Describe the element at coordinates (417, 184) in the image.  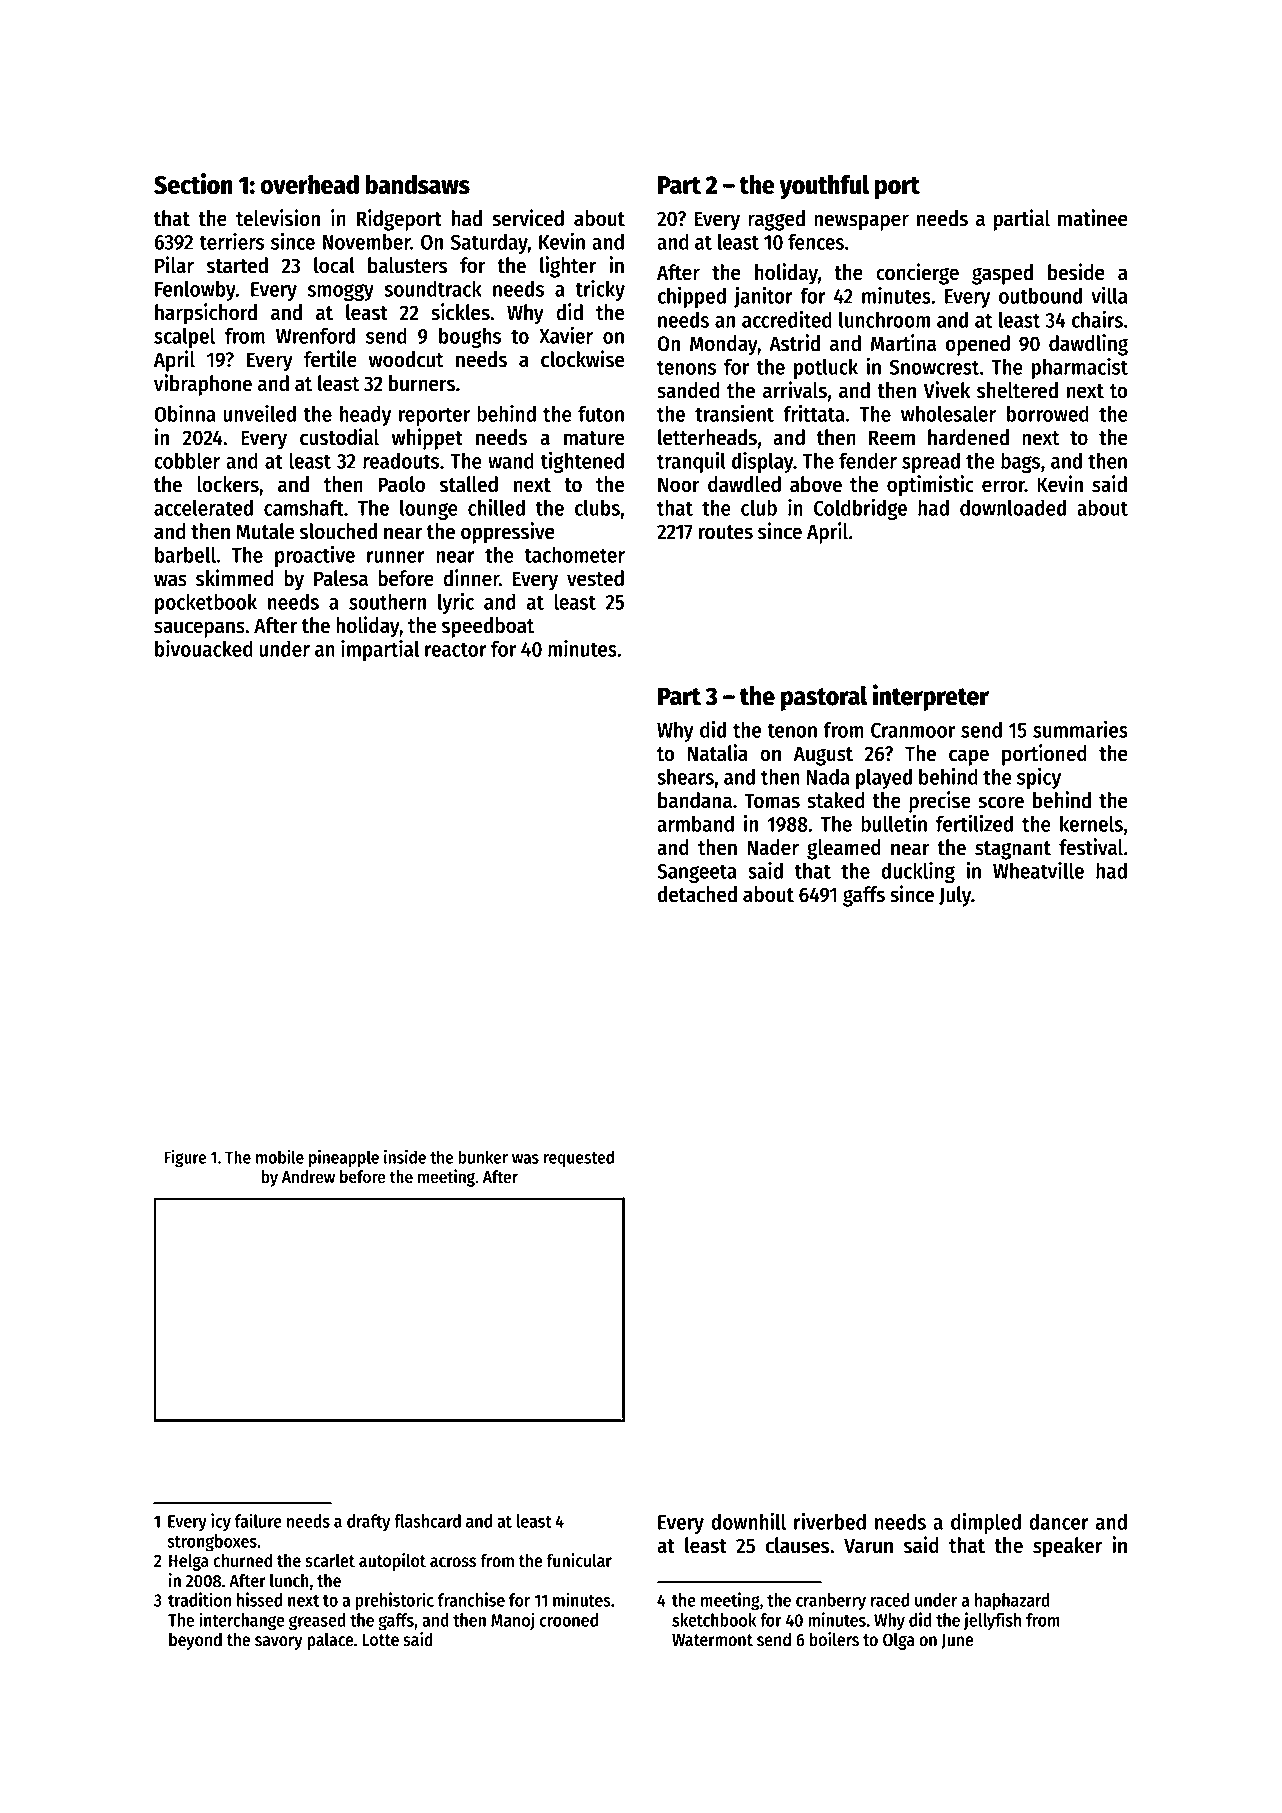
I see `bandsaws` at that location.
